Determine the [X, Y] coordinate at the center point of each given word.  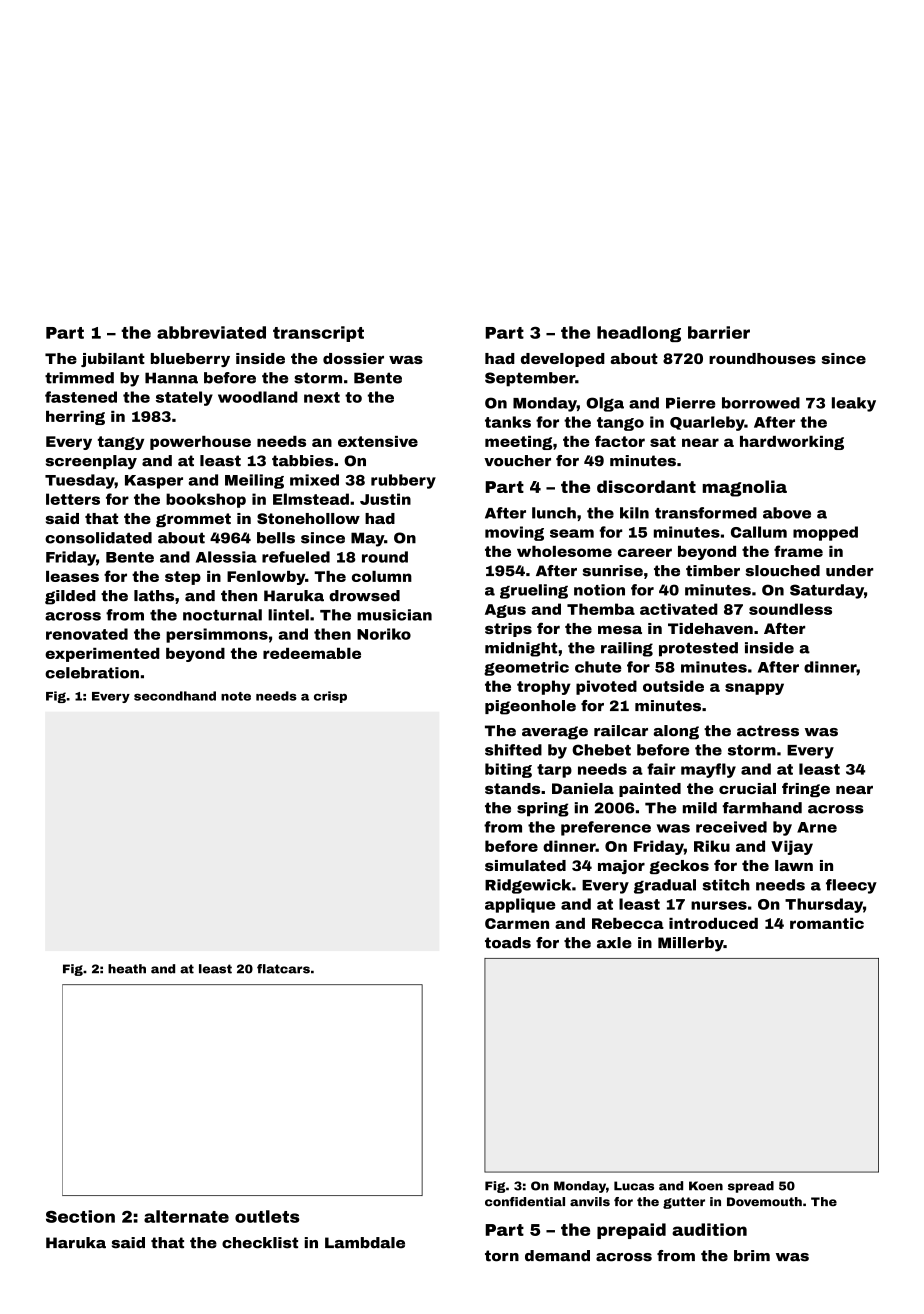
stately [184, 398]
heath [127, 969]
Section [80, 1216]
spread [751, 1187]
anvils [590, 1202]
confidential [525, 1202]
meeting [518, 443]
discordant [646, 486]
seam [572, 533]
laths [154, 596]
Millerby [691, 944]
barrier [719, 332]
